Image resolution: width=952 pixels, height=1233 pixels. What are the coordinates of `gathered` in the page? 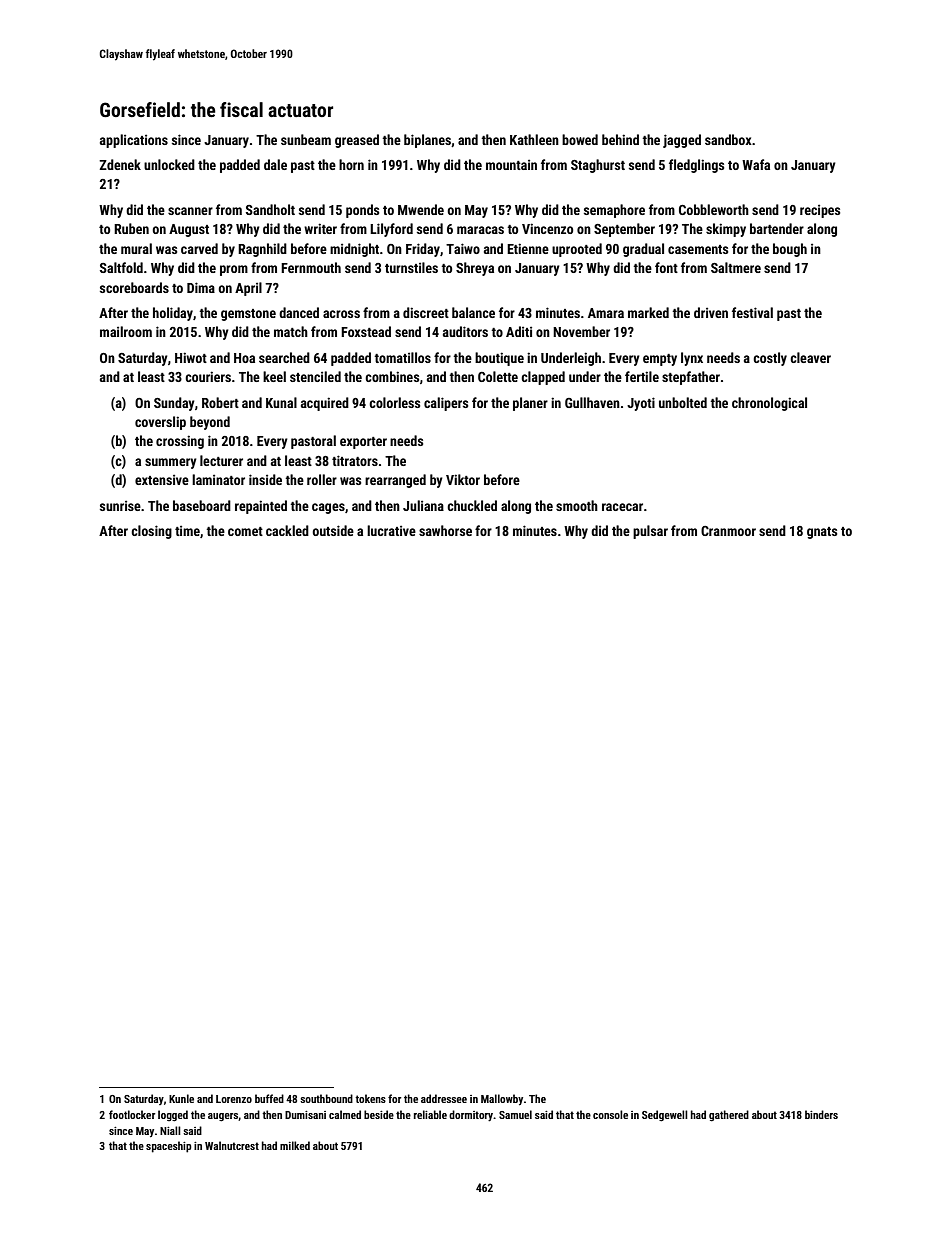 It's located at (729, 1116).
